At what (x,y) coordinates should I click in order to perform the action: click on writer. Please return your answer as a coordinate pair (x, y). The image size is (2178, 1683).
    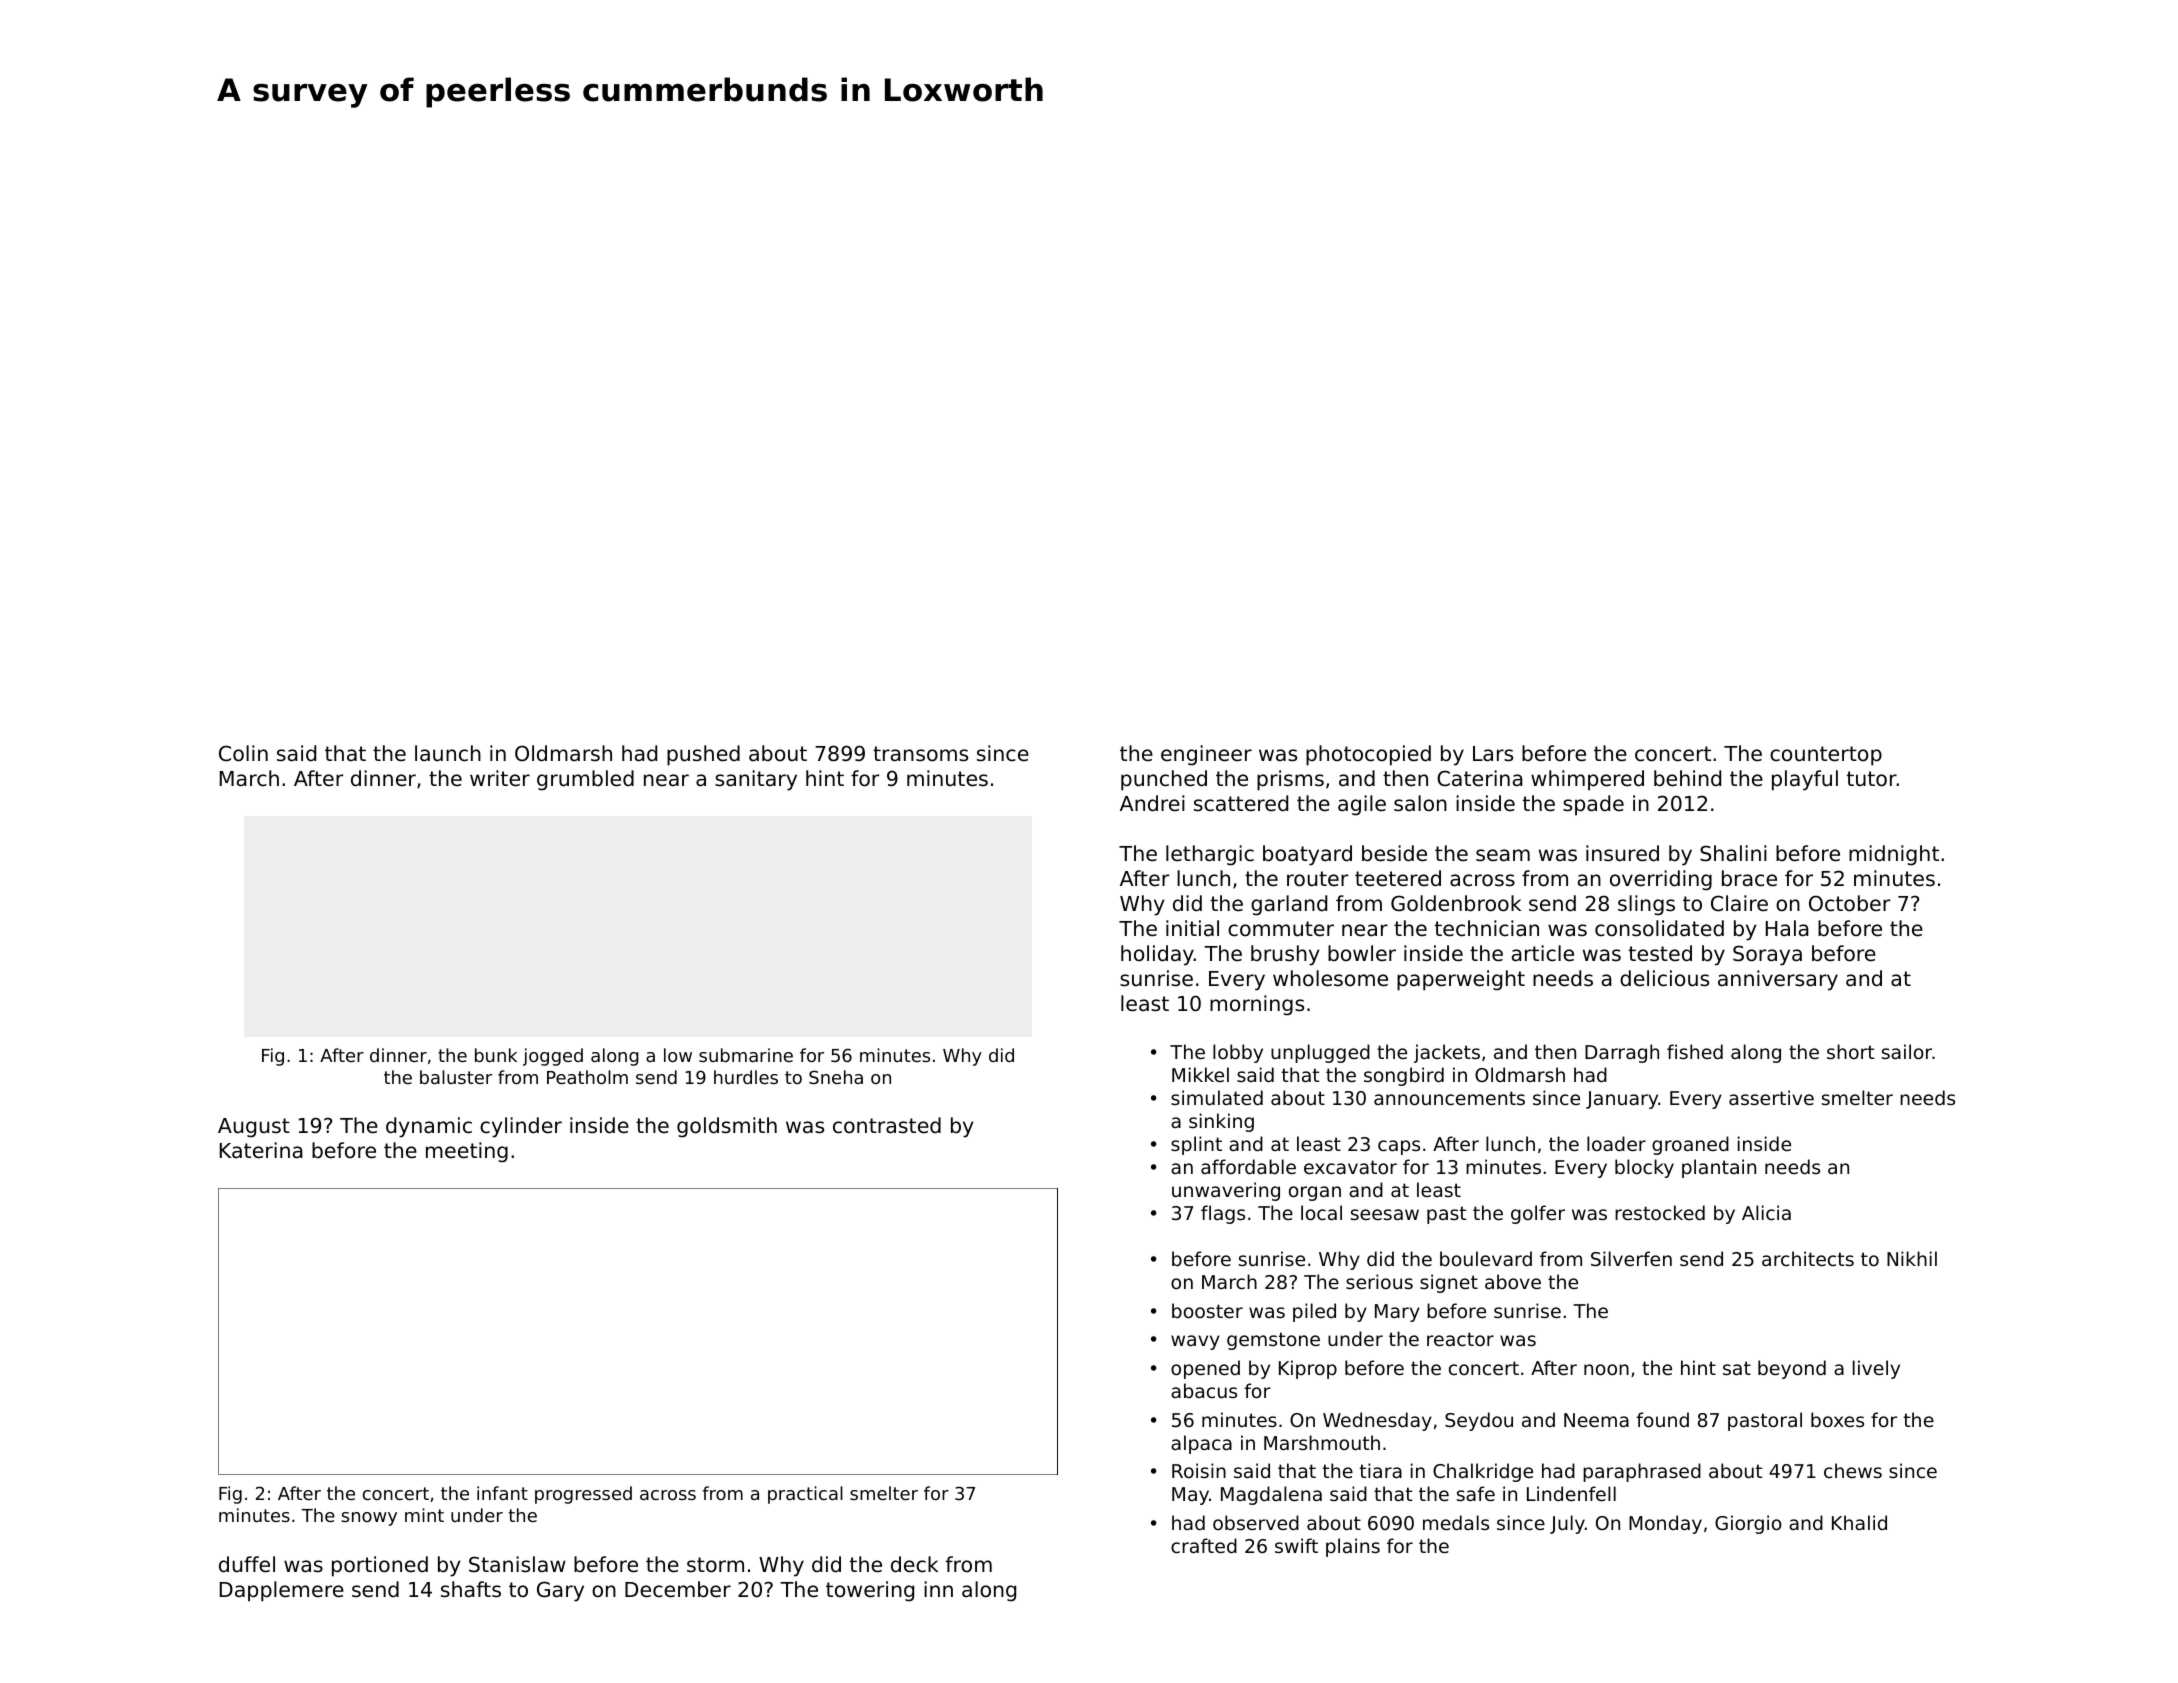
    Looking at the image, I should click on (500, 778).
